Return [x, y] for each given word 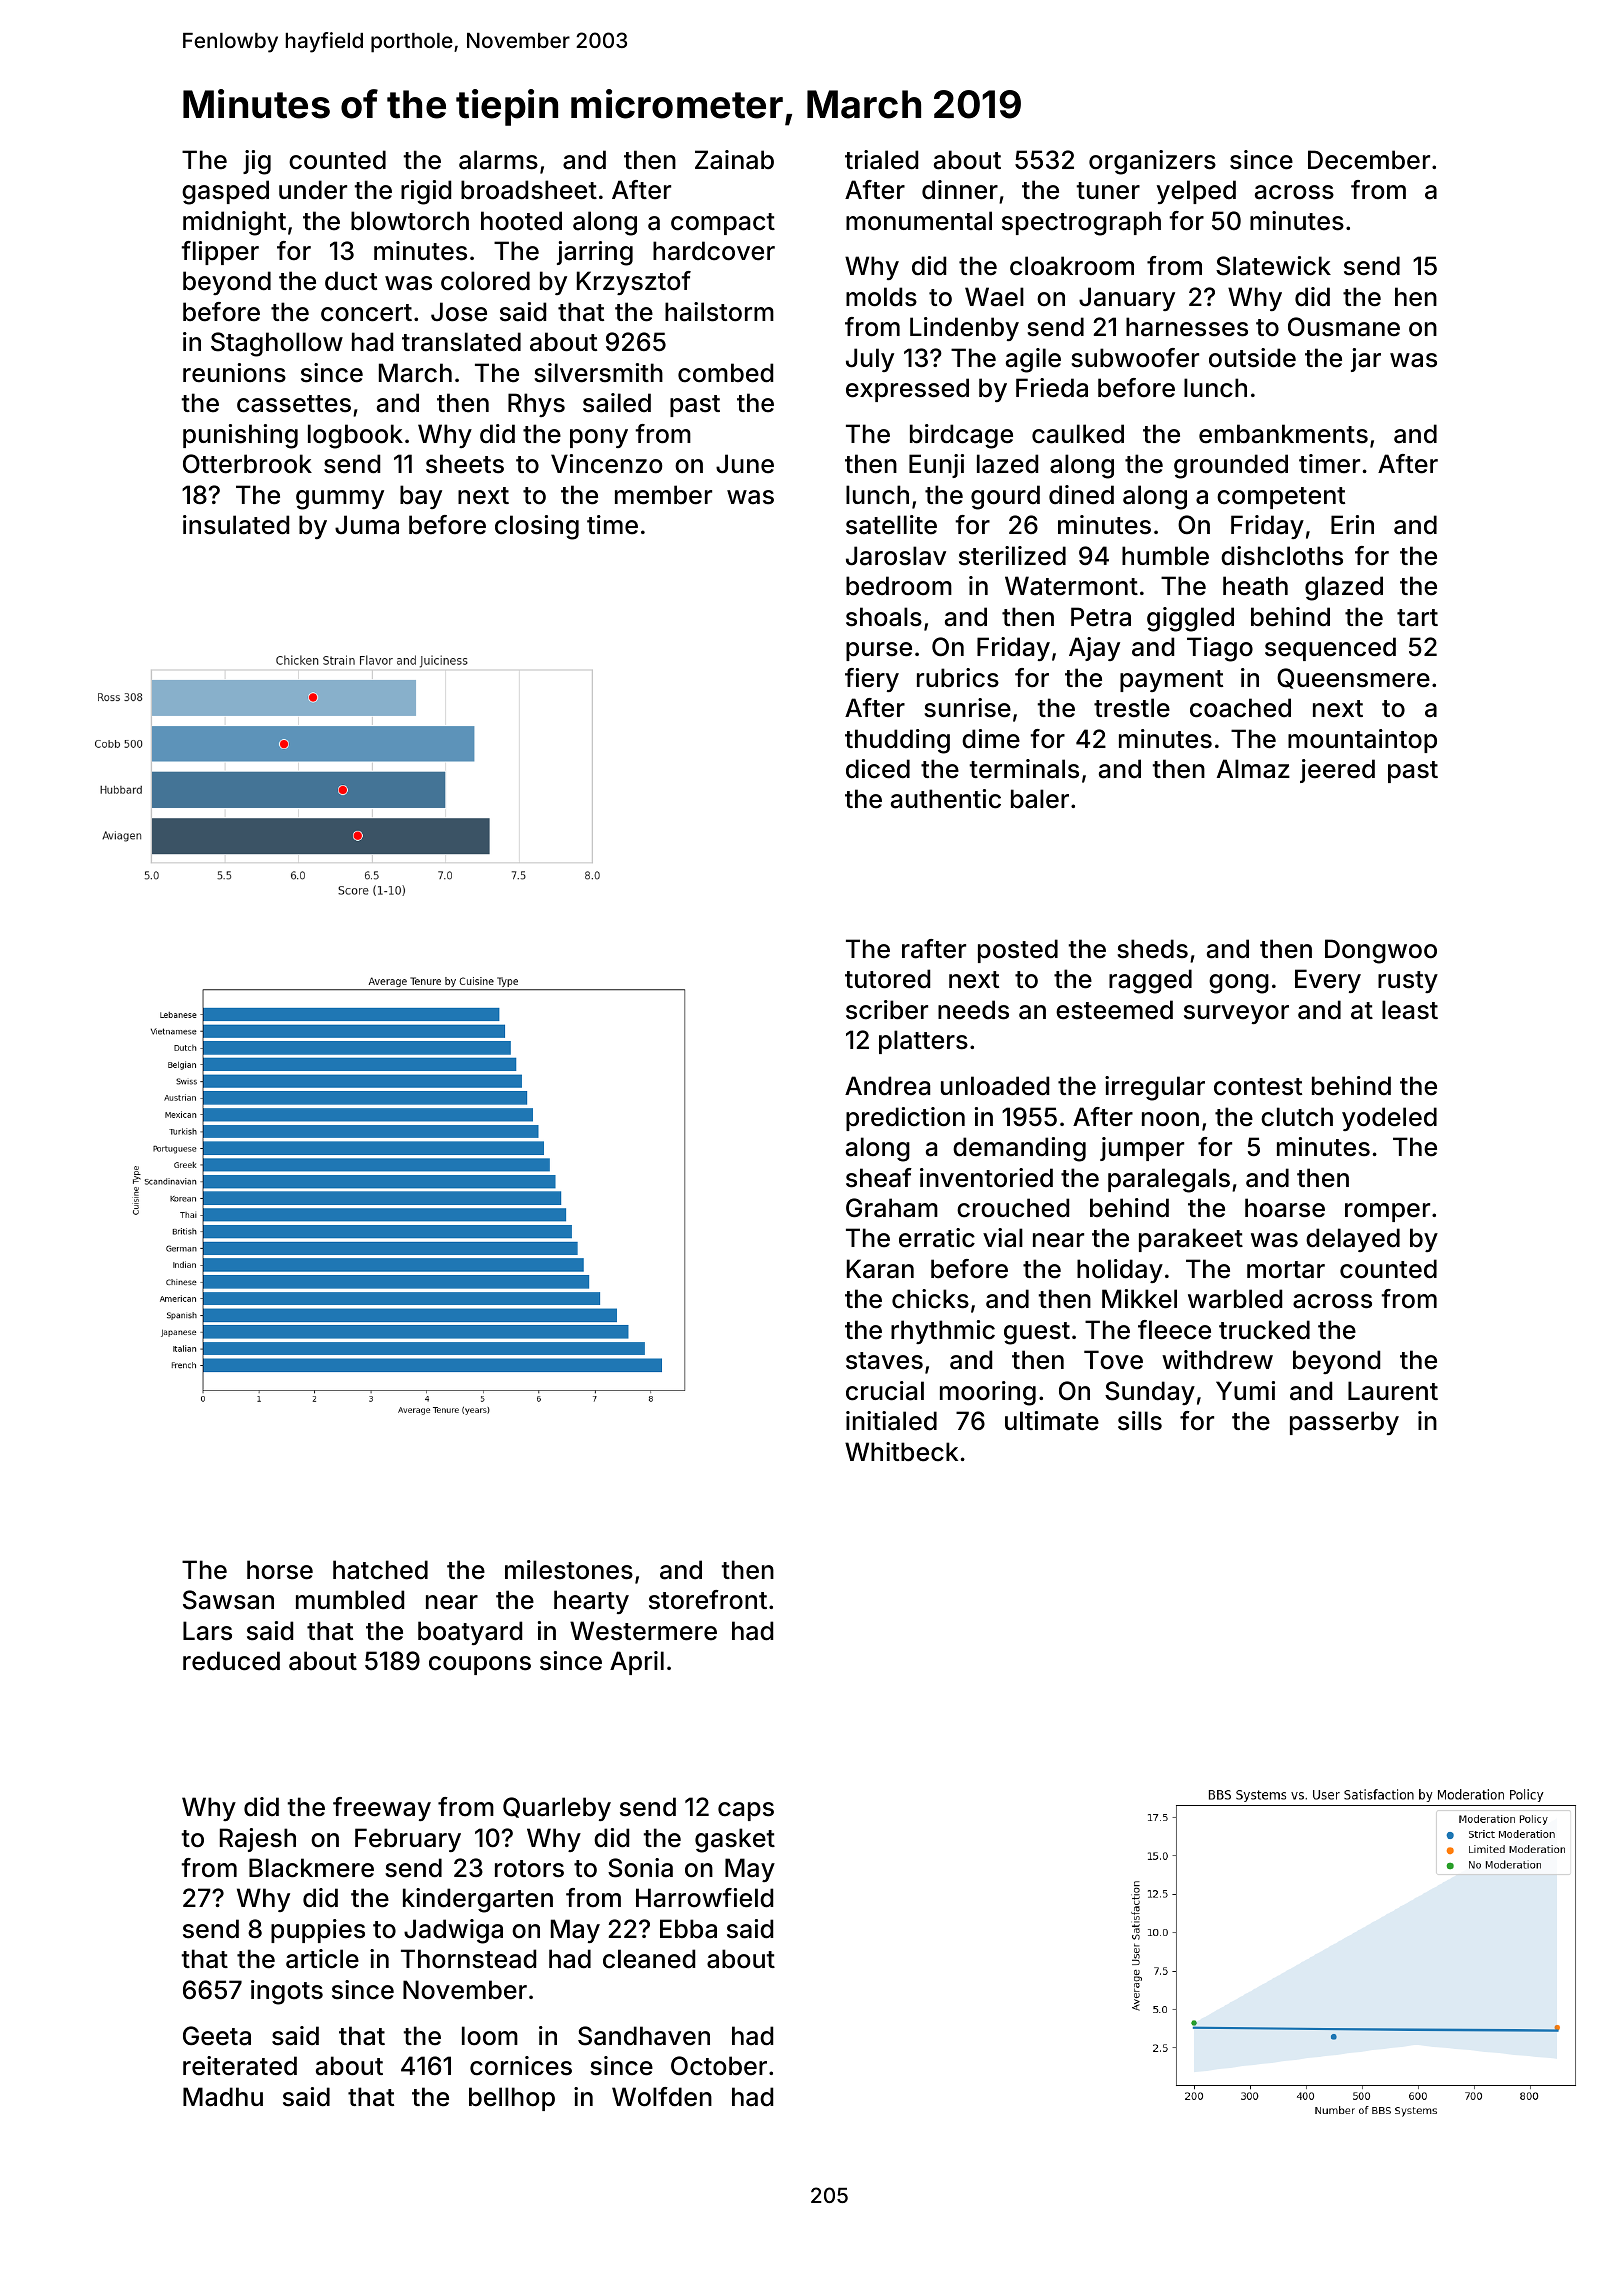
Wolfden [662, 2097]
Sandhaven [644, 2036]
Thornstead [468, 1959]
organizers [1152, 162]
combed [725, 373]
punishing [240, 436]
